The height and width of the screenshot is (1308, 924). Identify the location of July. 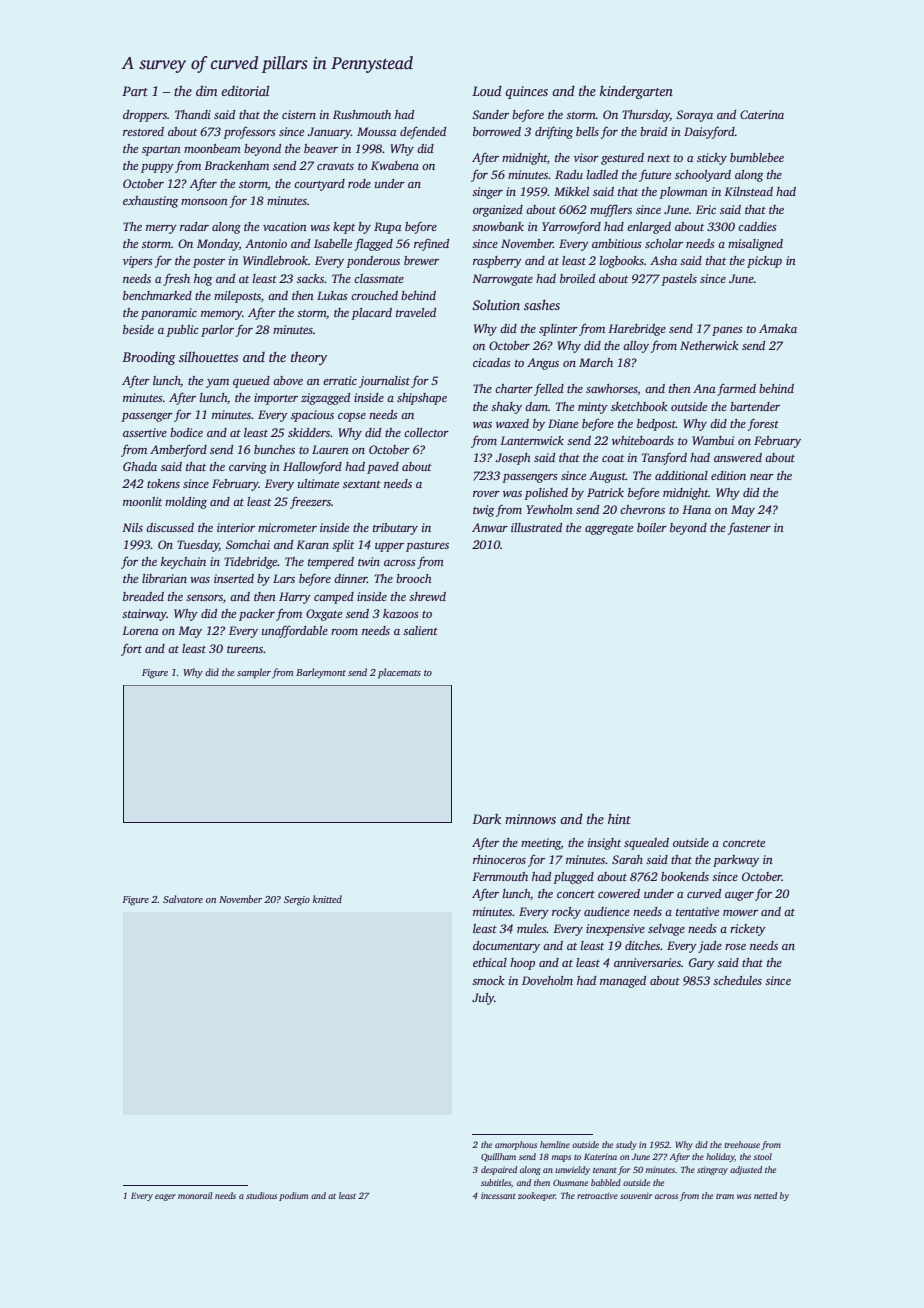
(483, 999).
